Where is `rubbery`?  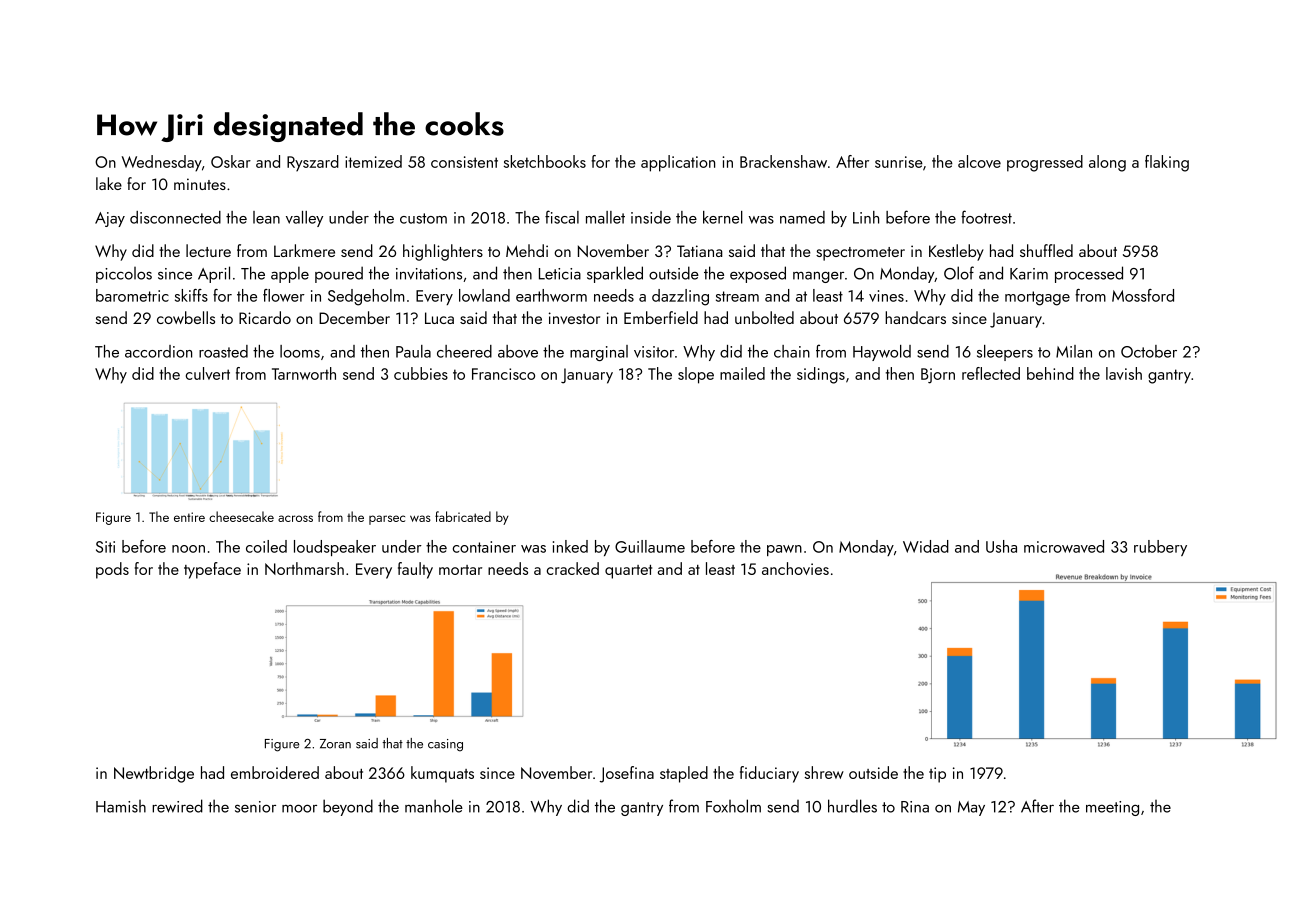 rubbery is located at coordinates (1160, 548).
